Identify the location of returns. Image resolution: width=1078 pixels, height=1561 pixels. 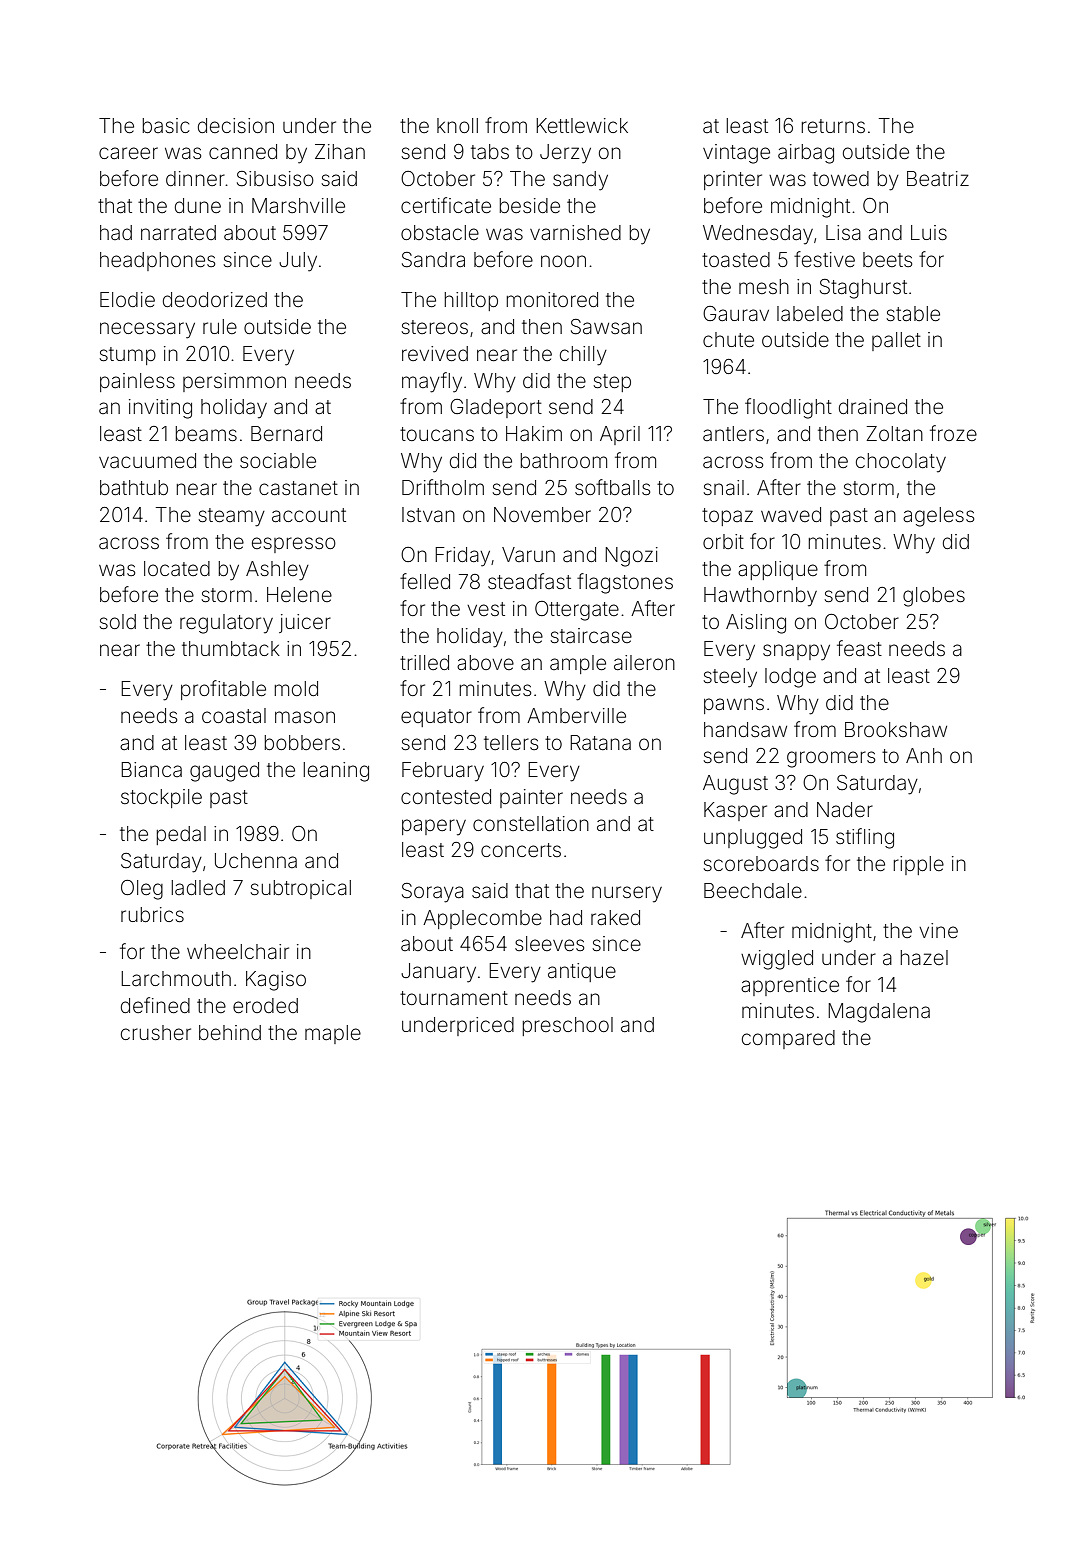
(833, 126).
